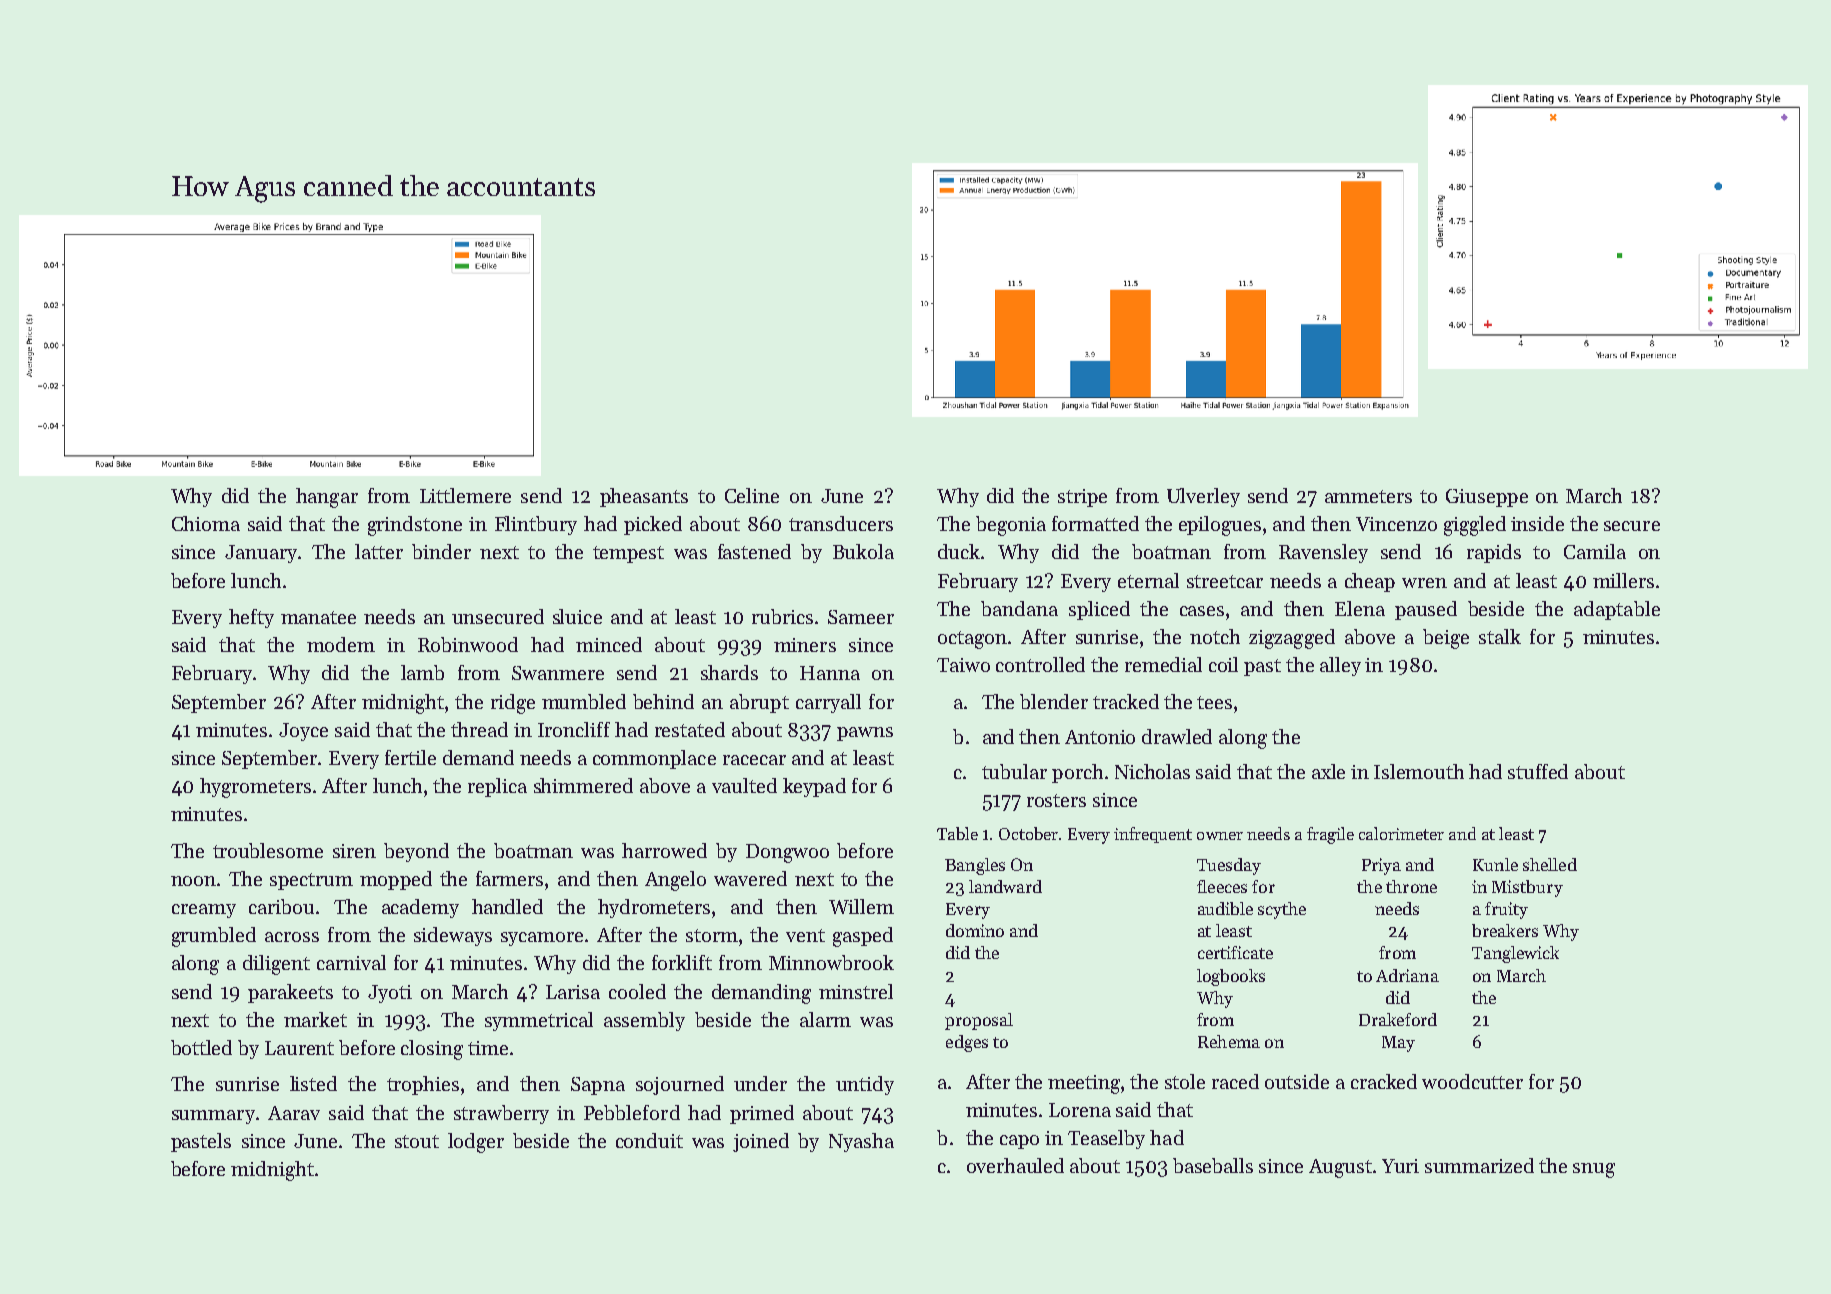  What do you see at coordinates (417, 1141) in the screenshot?
I see `stout` at bounding box center [417, 1141].
